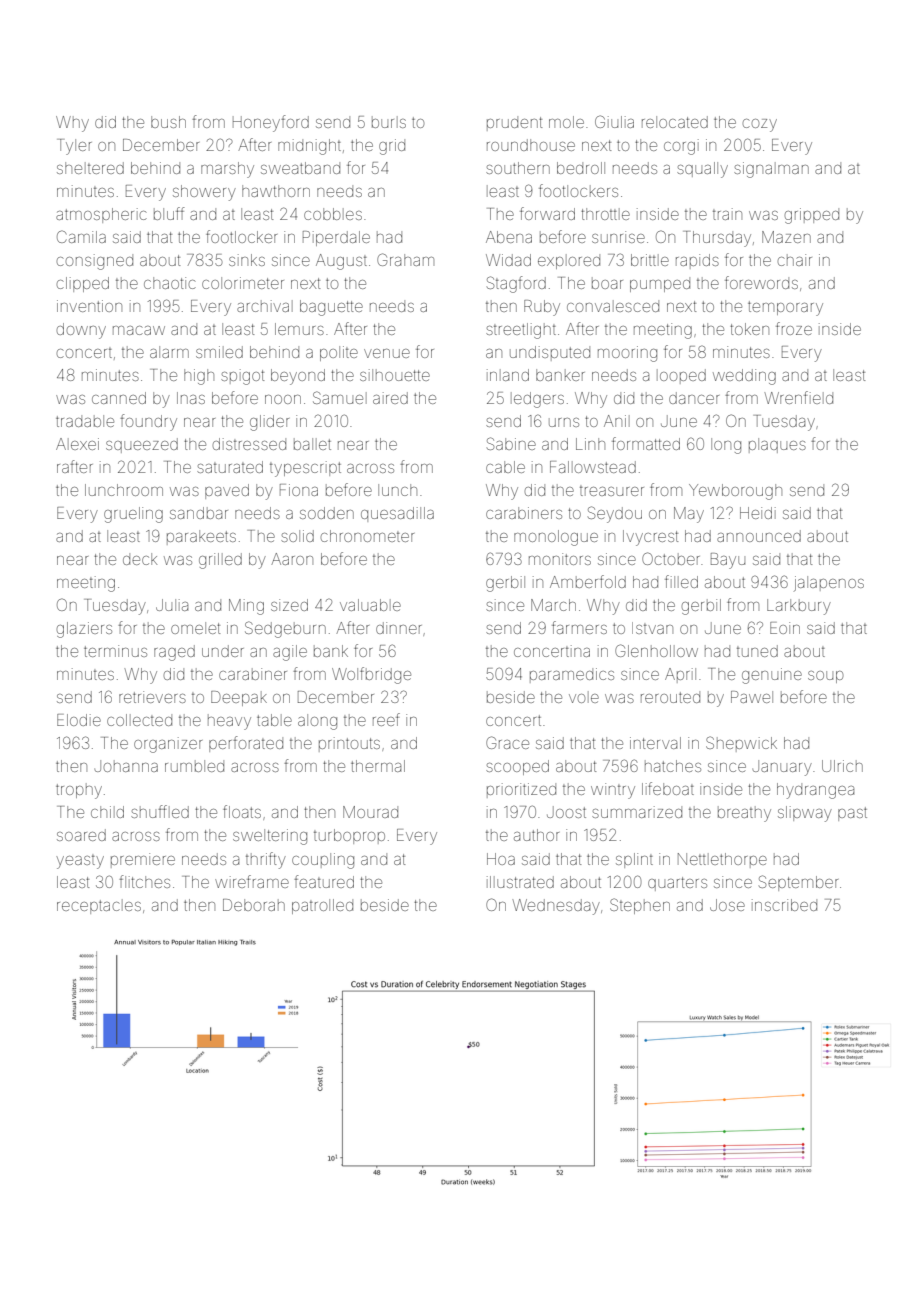 Image resolution: width=924 pixels, height=1314 pixels. I want to click on grueling, so click(133, 515).
